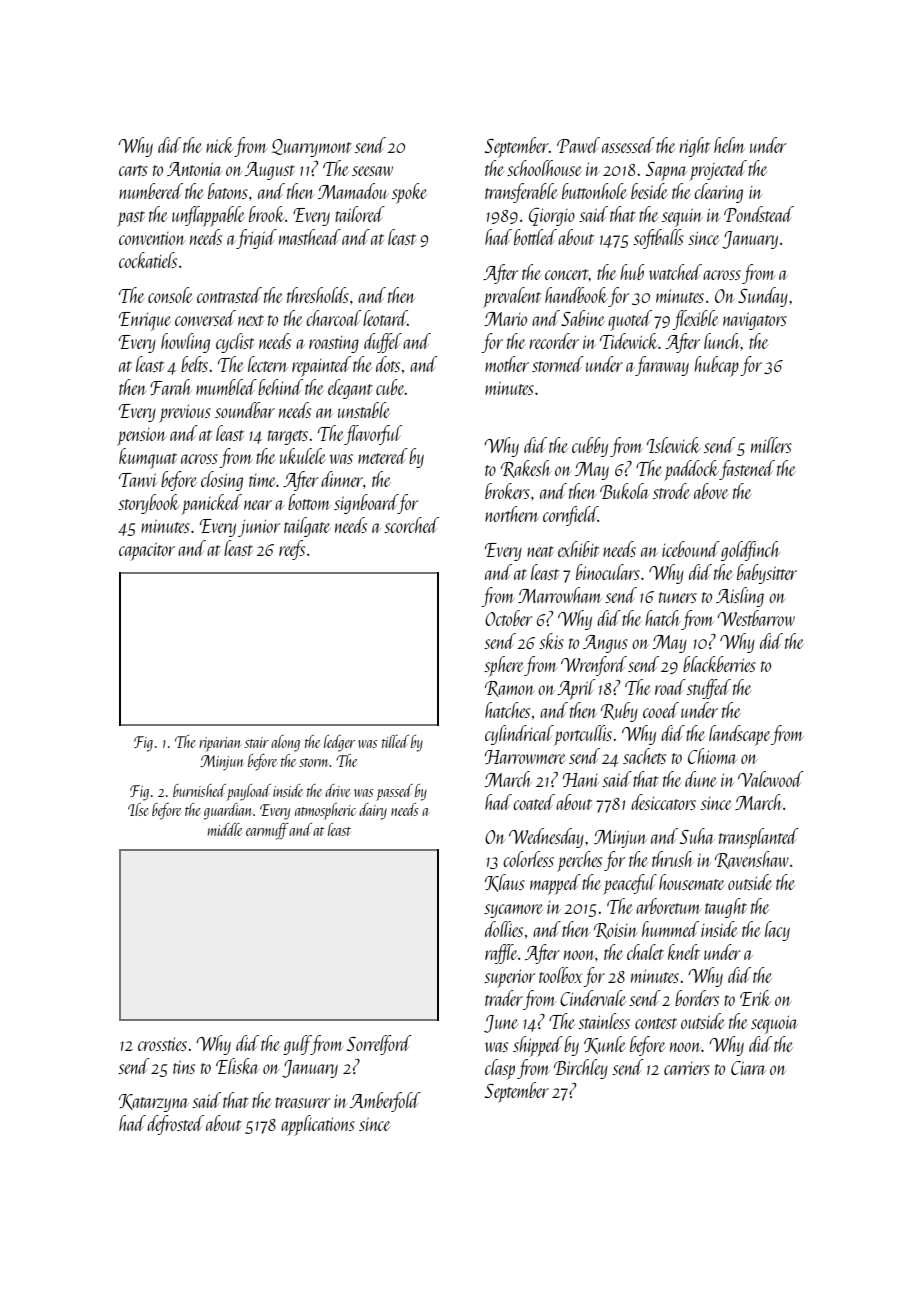 Image resolution: width=924 pixels, height=1311 pixels. What do you see at coordinates (194, 169) in the screenshot?
I see `Antonia` at bounding box center [194, 169].
